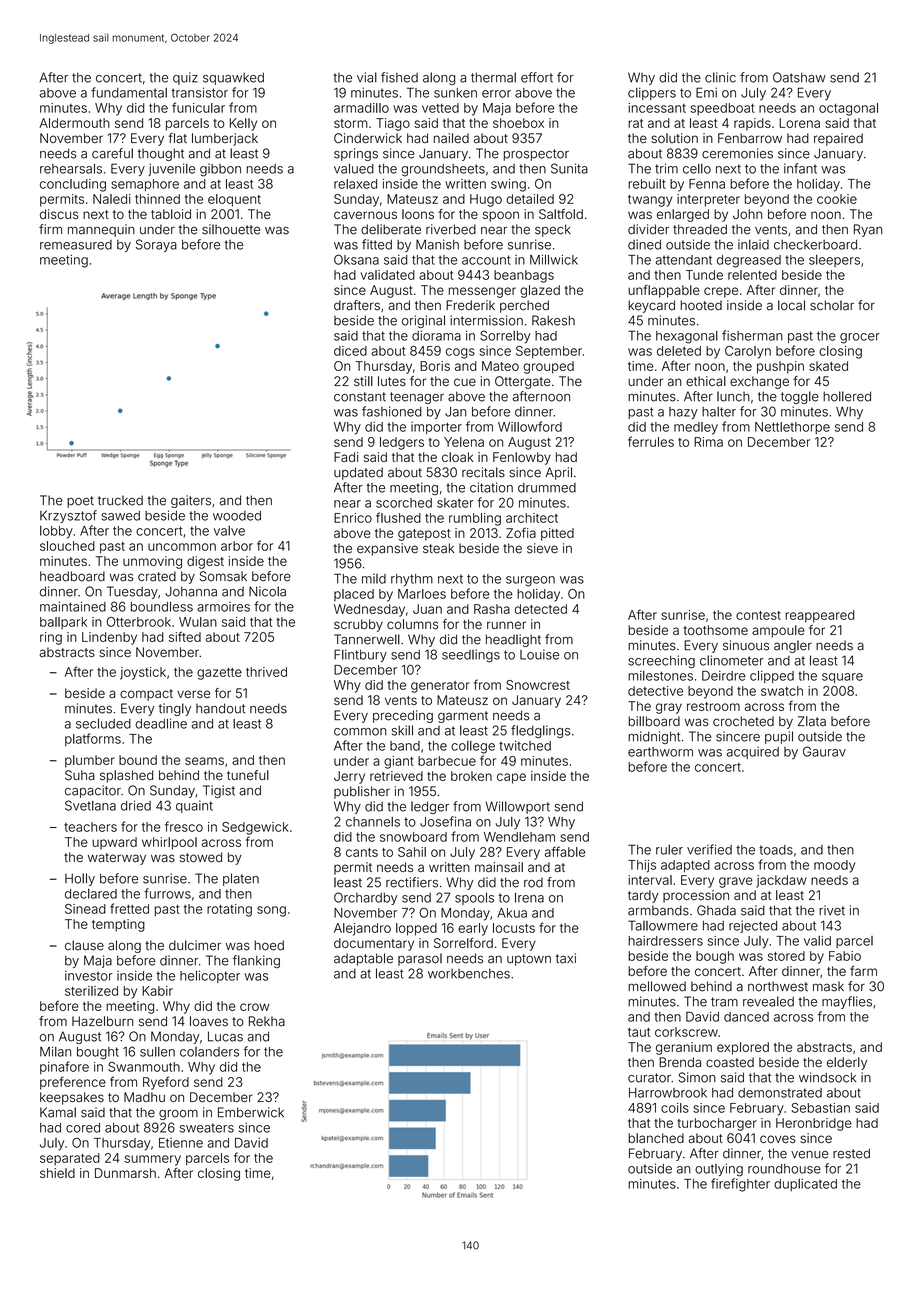 This screenshot has width=924, height=1308. What do you see at coordinates (125, 1173) in the screenshot?
I see `Dunmarsh` at bounding box center [125, 1173].
